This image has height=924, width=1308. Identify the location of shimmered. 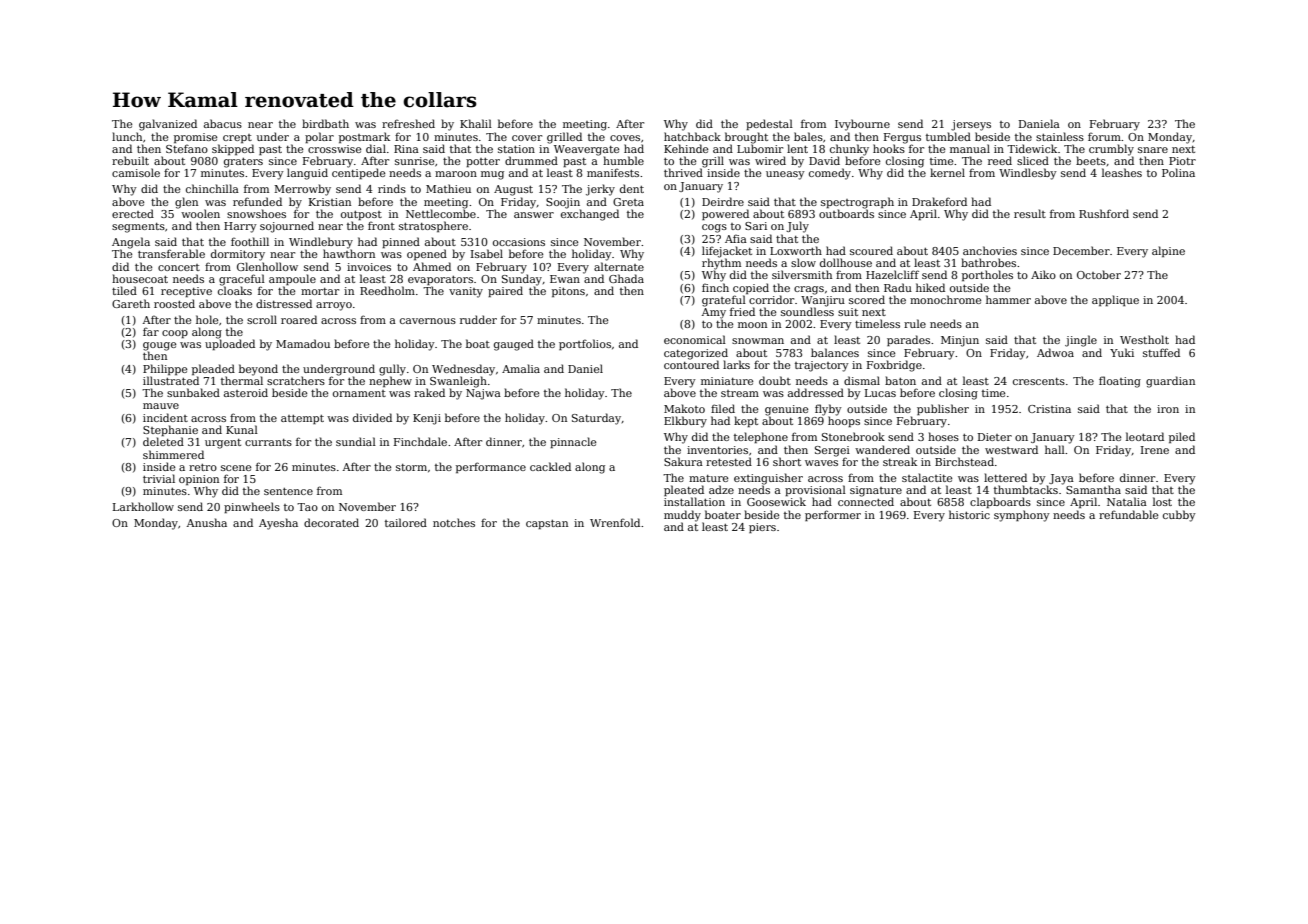
(173, 454).
